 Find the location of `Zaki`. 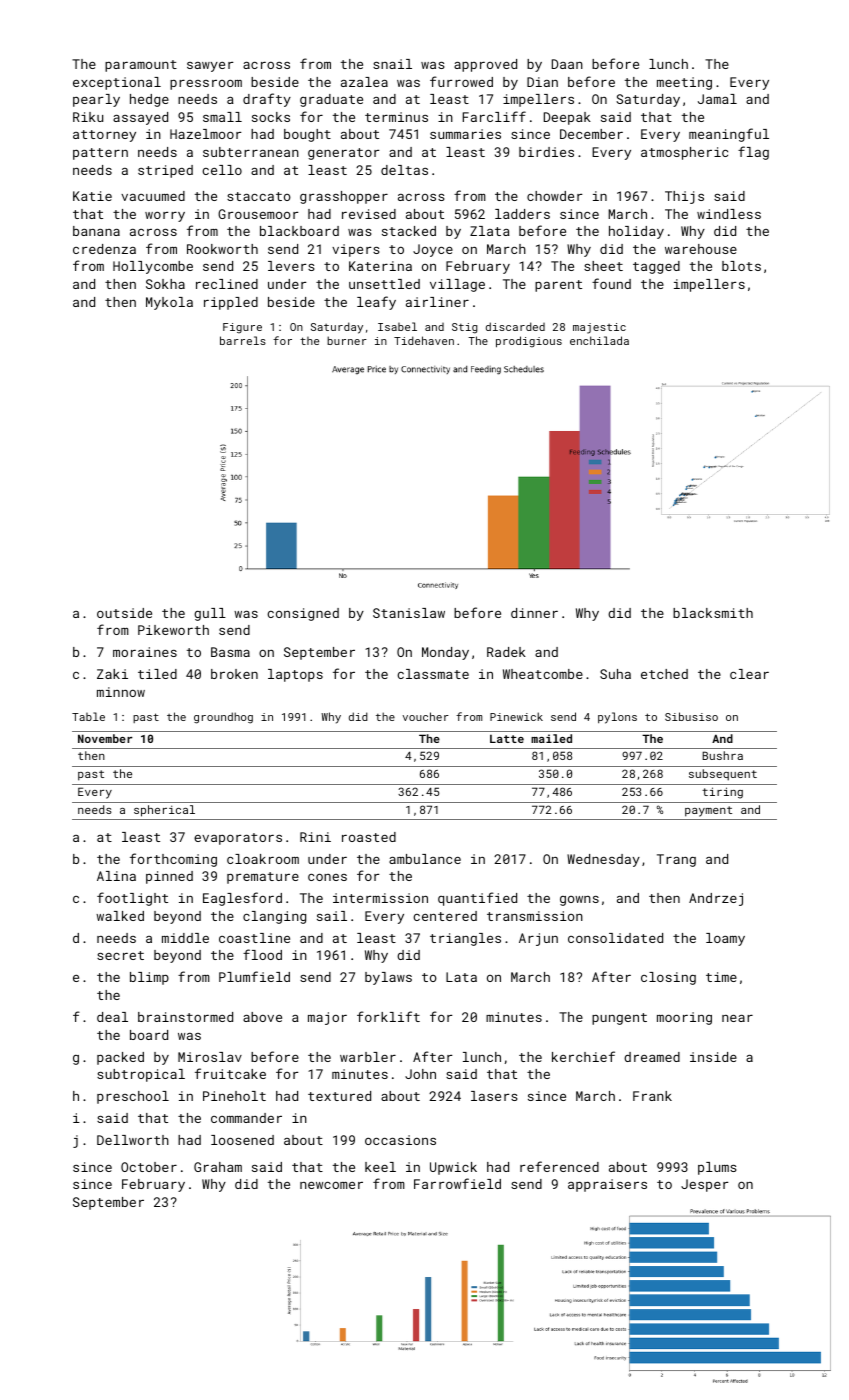

Zaki is located at coordinates (112, 674).
